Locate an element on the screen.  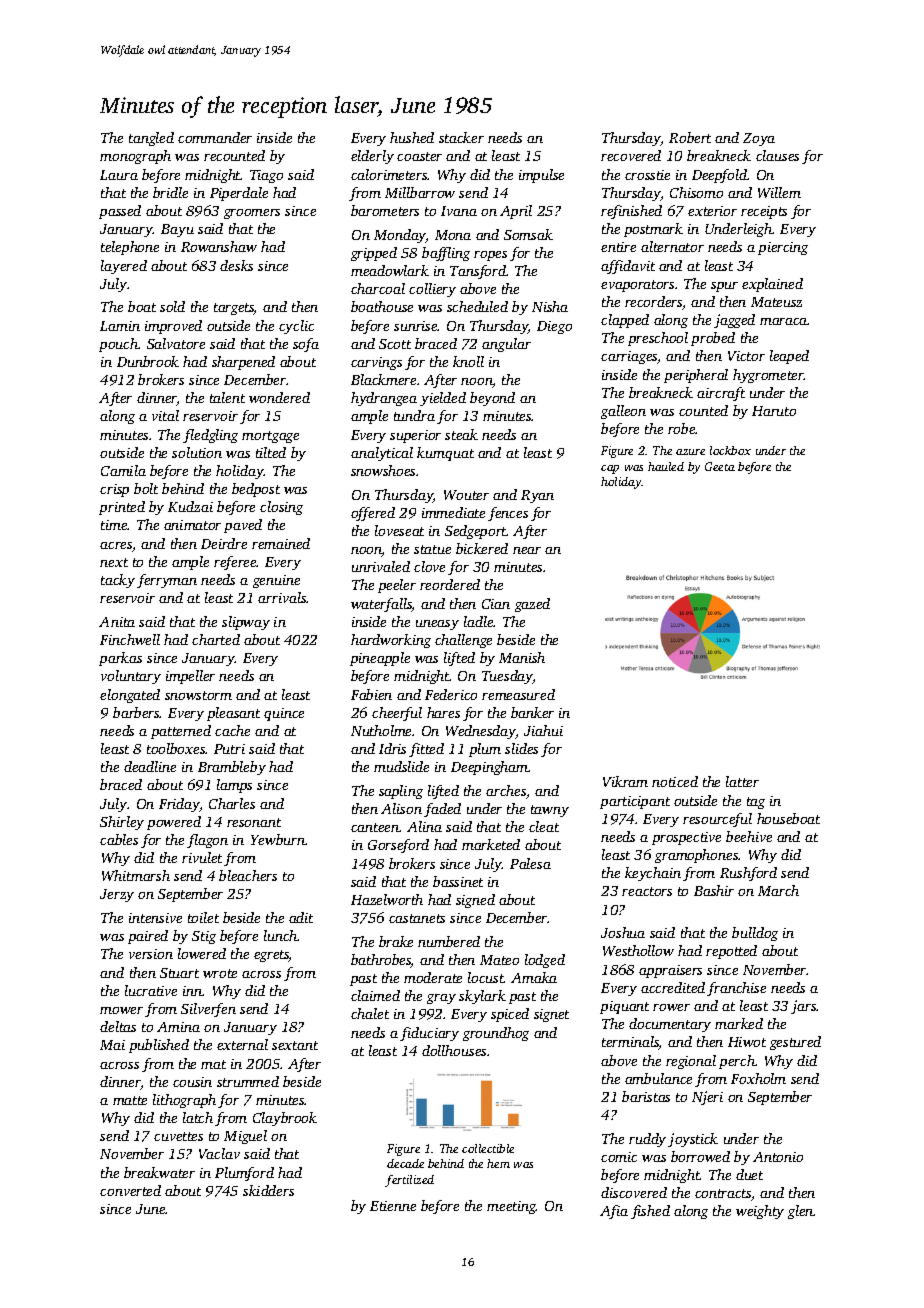
noticed is located at coordinates (675, 781).
